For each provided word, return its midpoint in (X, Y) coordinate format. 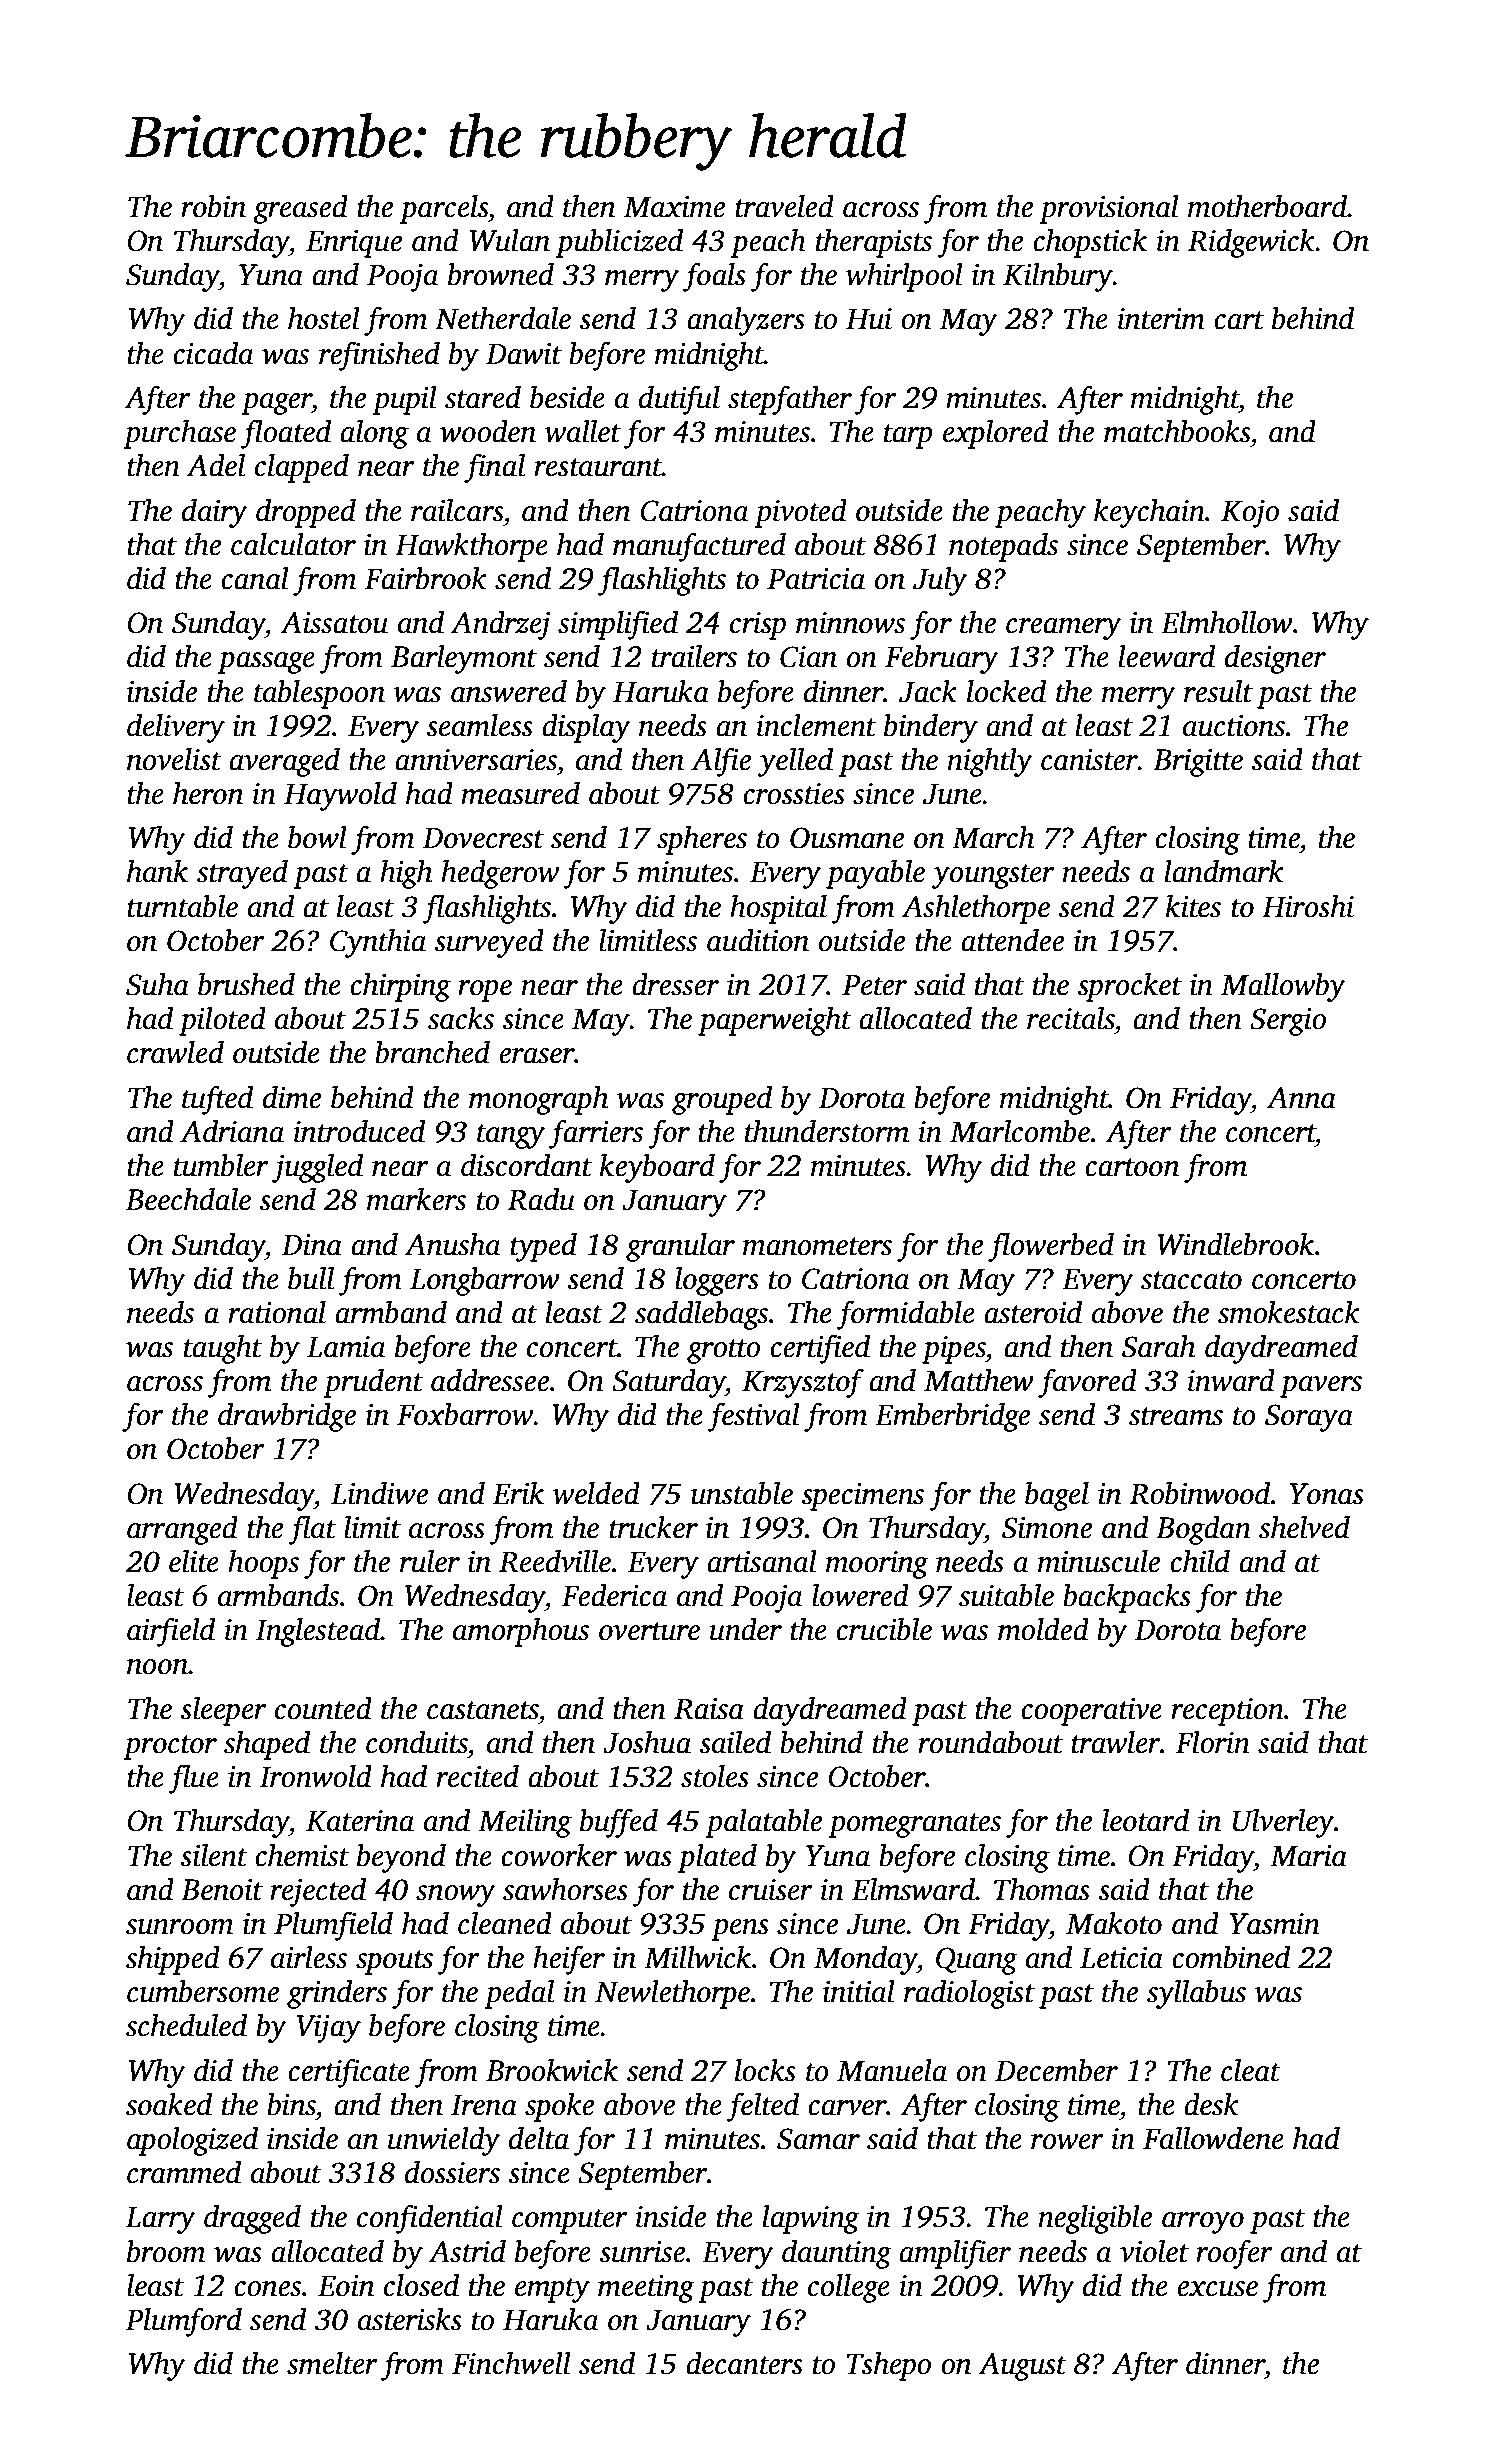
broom (166, 2251)
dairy (215, 513)
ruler (430, 1561)
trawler (1115, 1742)
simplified (618, 625)
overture (649, 1631)
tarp (908, 436)
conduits (417, 1742)
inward (1231, 1380)
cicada (213, 353)
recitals (1071, 1018)
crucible (884, 1629)
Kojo (1250, 514)
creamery (1064, 629)
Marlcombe (1020, 1131)
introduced (359, 1131)
